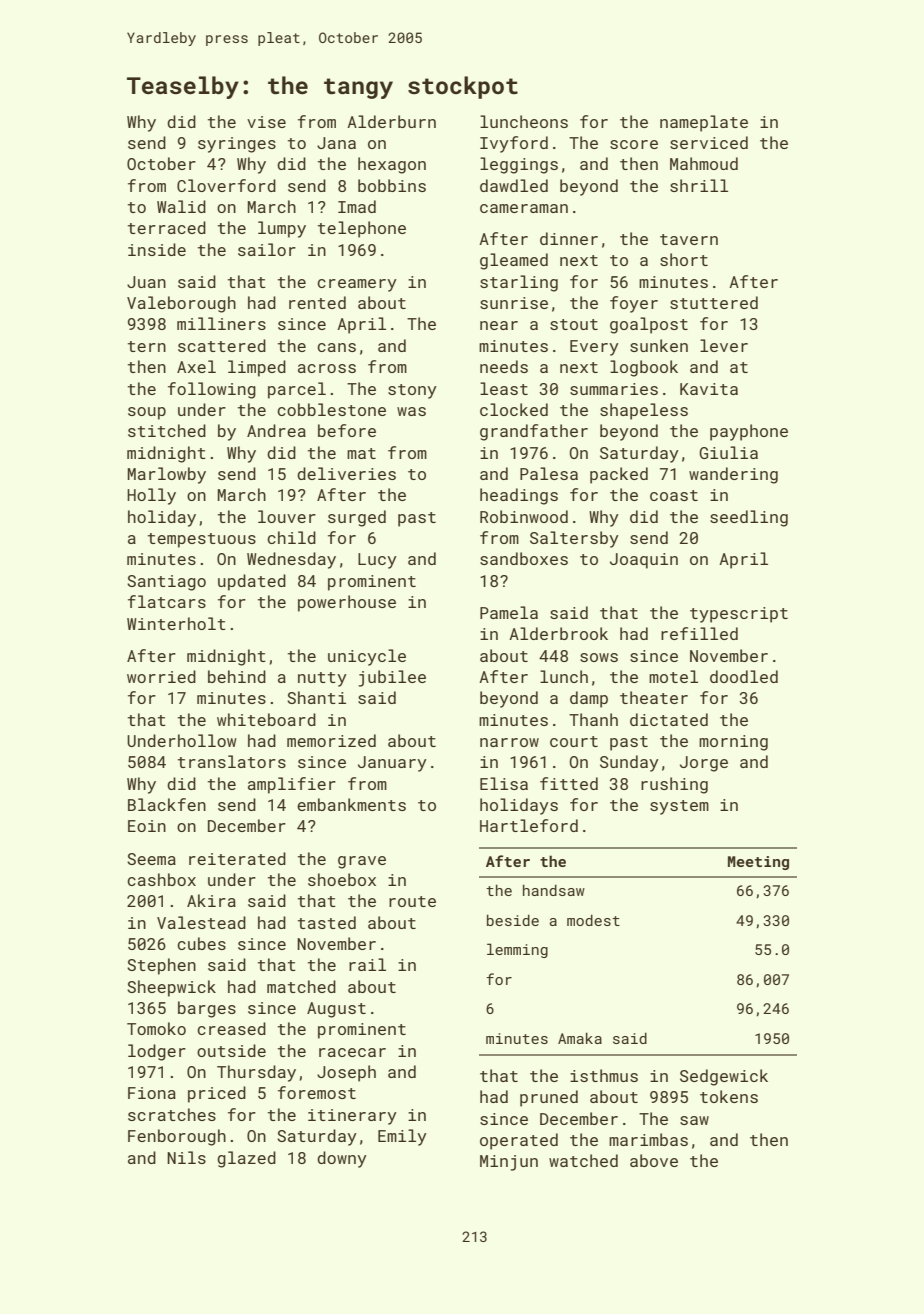 Image resolution: width=924 pixels, height=1314 pixels. Describe the element at coordinates (336, 143) in the document. I see `Jana` at that location.
